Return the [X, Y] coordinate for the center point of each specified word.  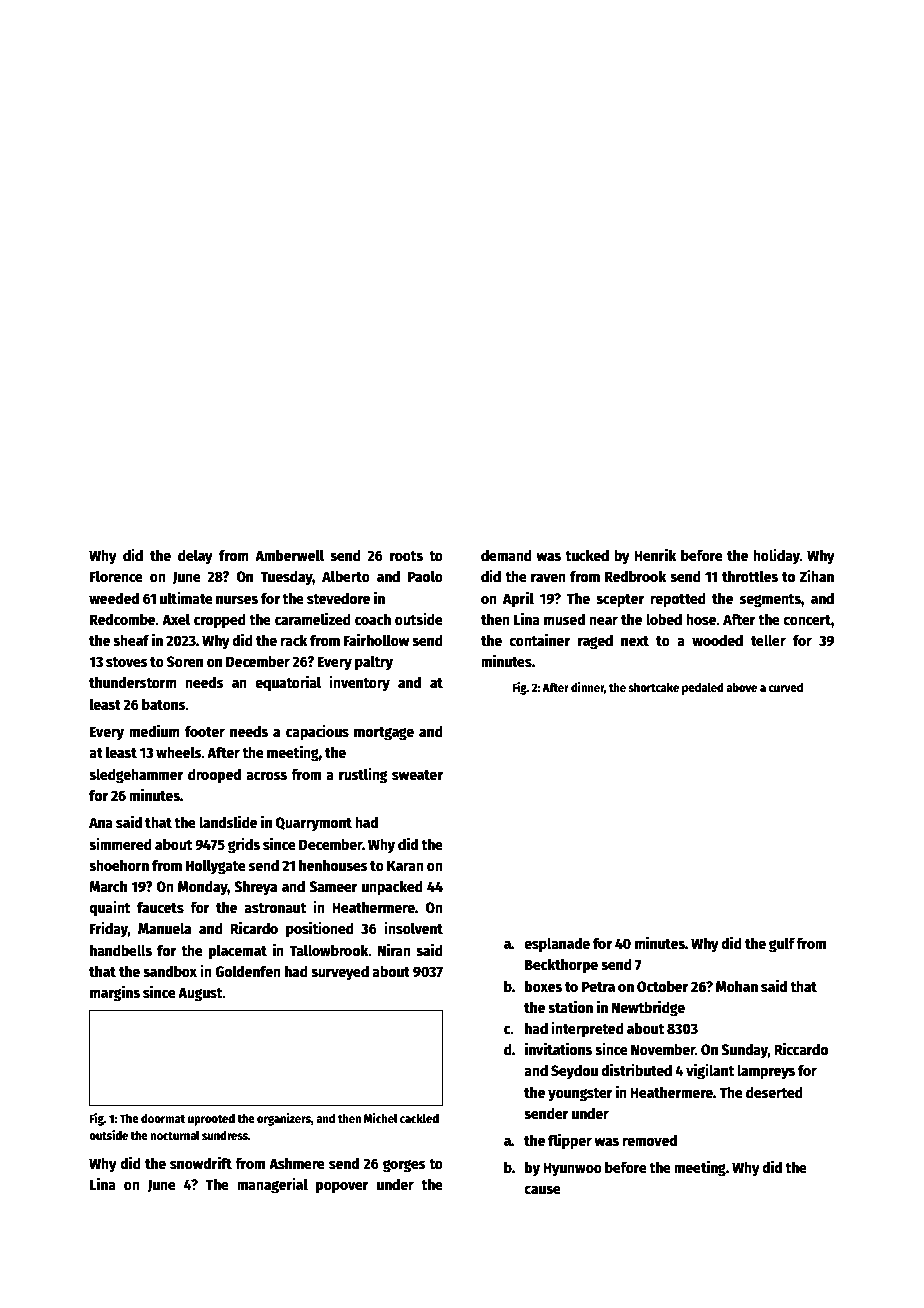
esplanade [557, 945]
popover [342, 1187]
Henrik [655, 554]
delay [195, 557]
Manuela [164, 928]
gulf [782, 945]
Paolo [425, 576]
